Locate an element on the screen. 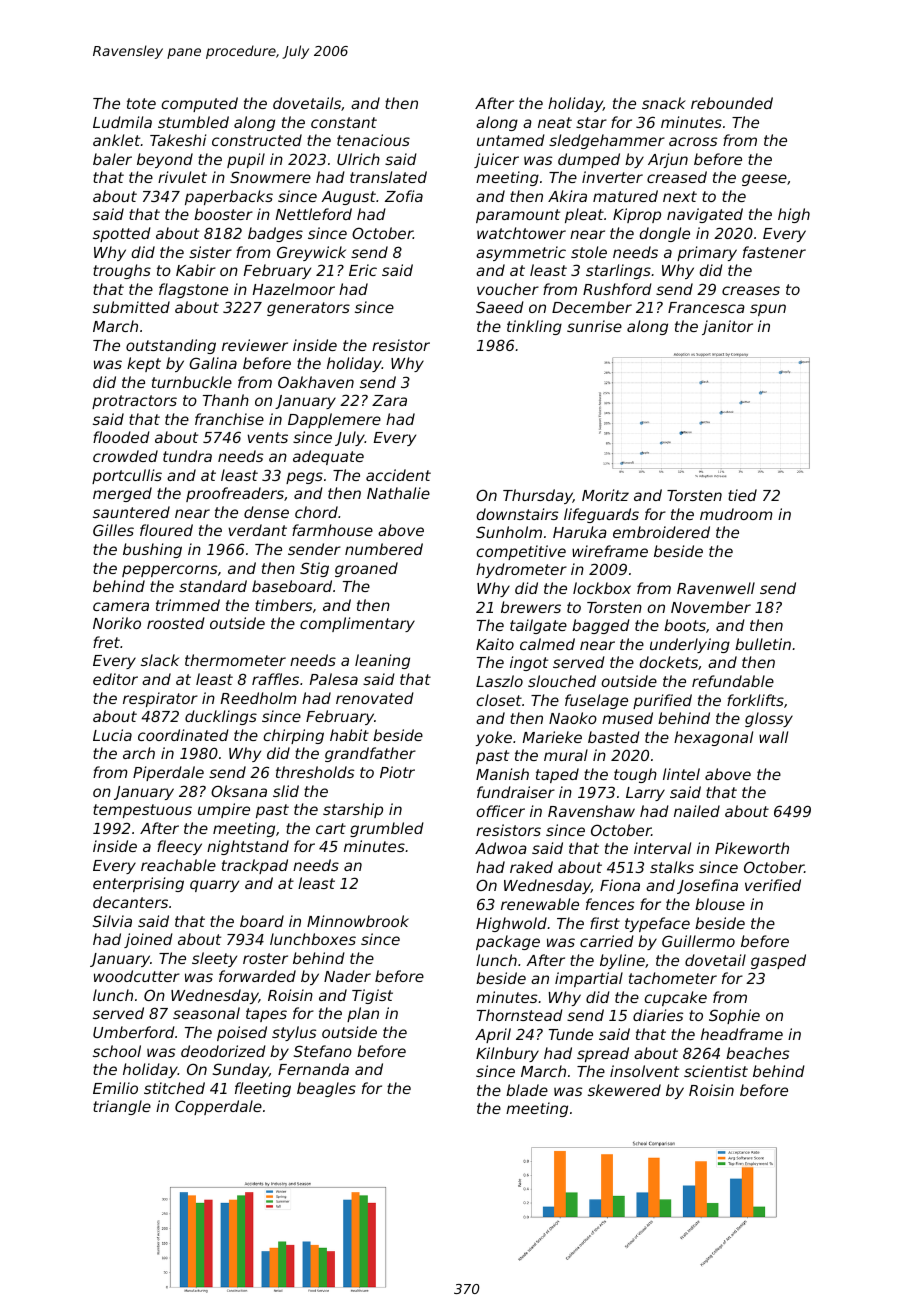 This screenshot has width=908, height=1316. Adwoa is located at coordinates (501, 848).
